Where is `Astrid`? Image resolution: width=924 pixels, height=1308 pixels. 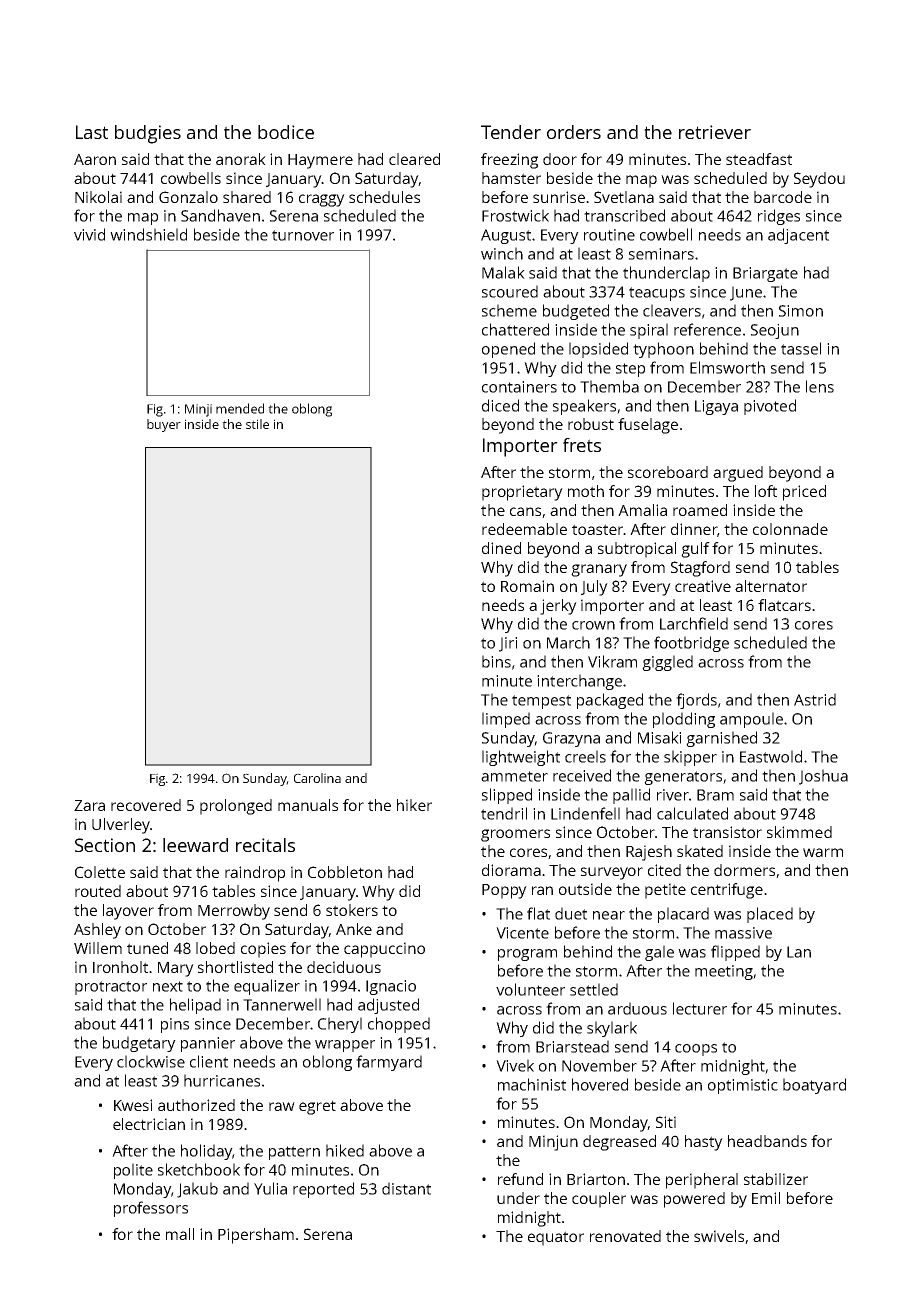 Astrid is located at coordinates (815, 699).
